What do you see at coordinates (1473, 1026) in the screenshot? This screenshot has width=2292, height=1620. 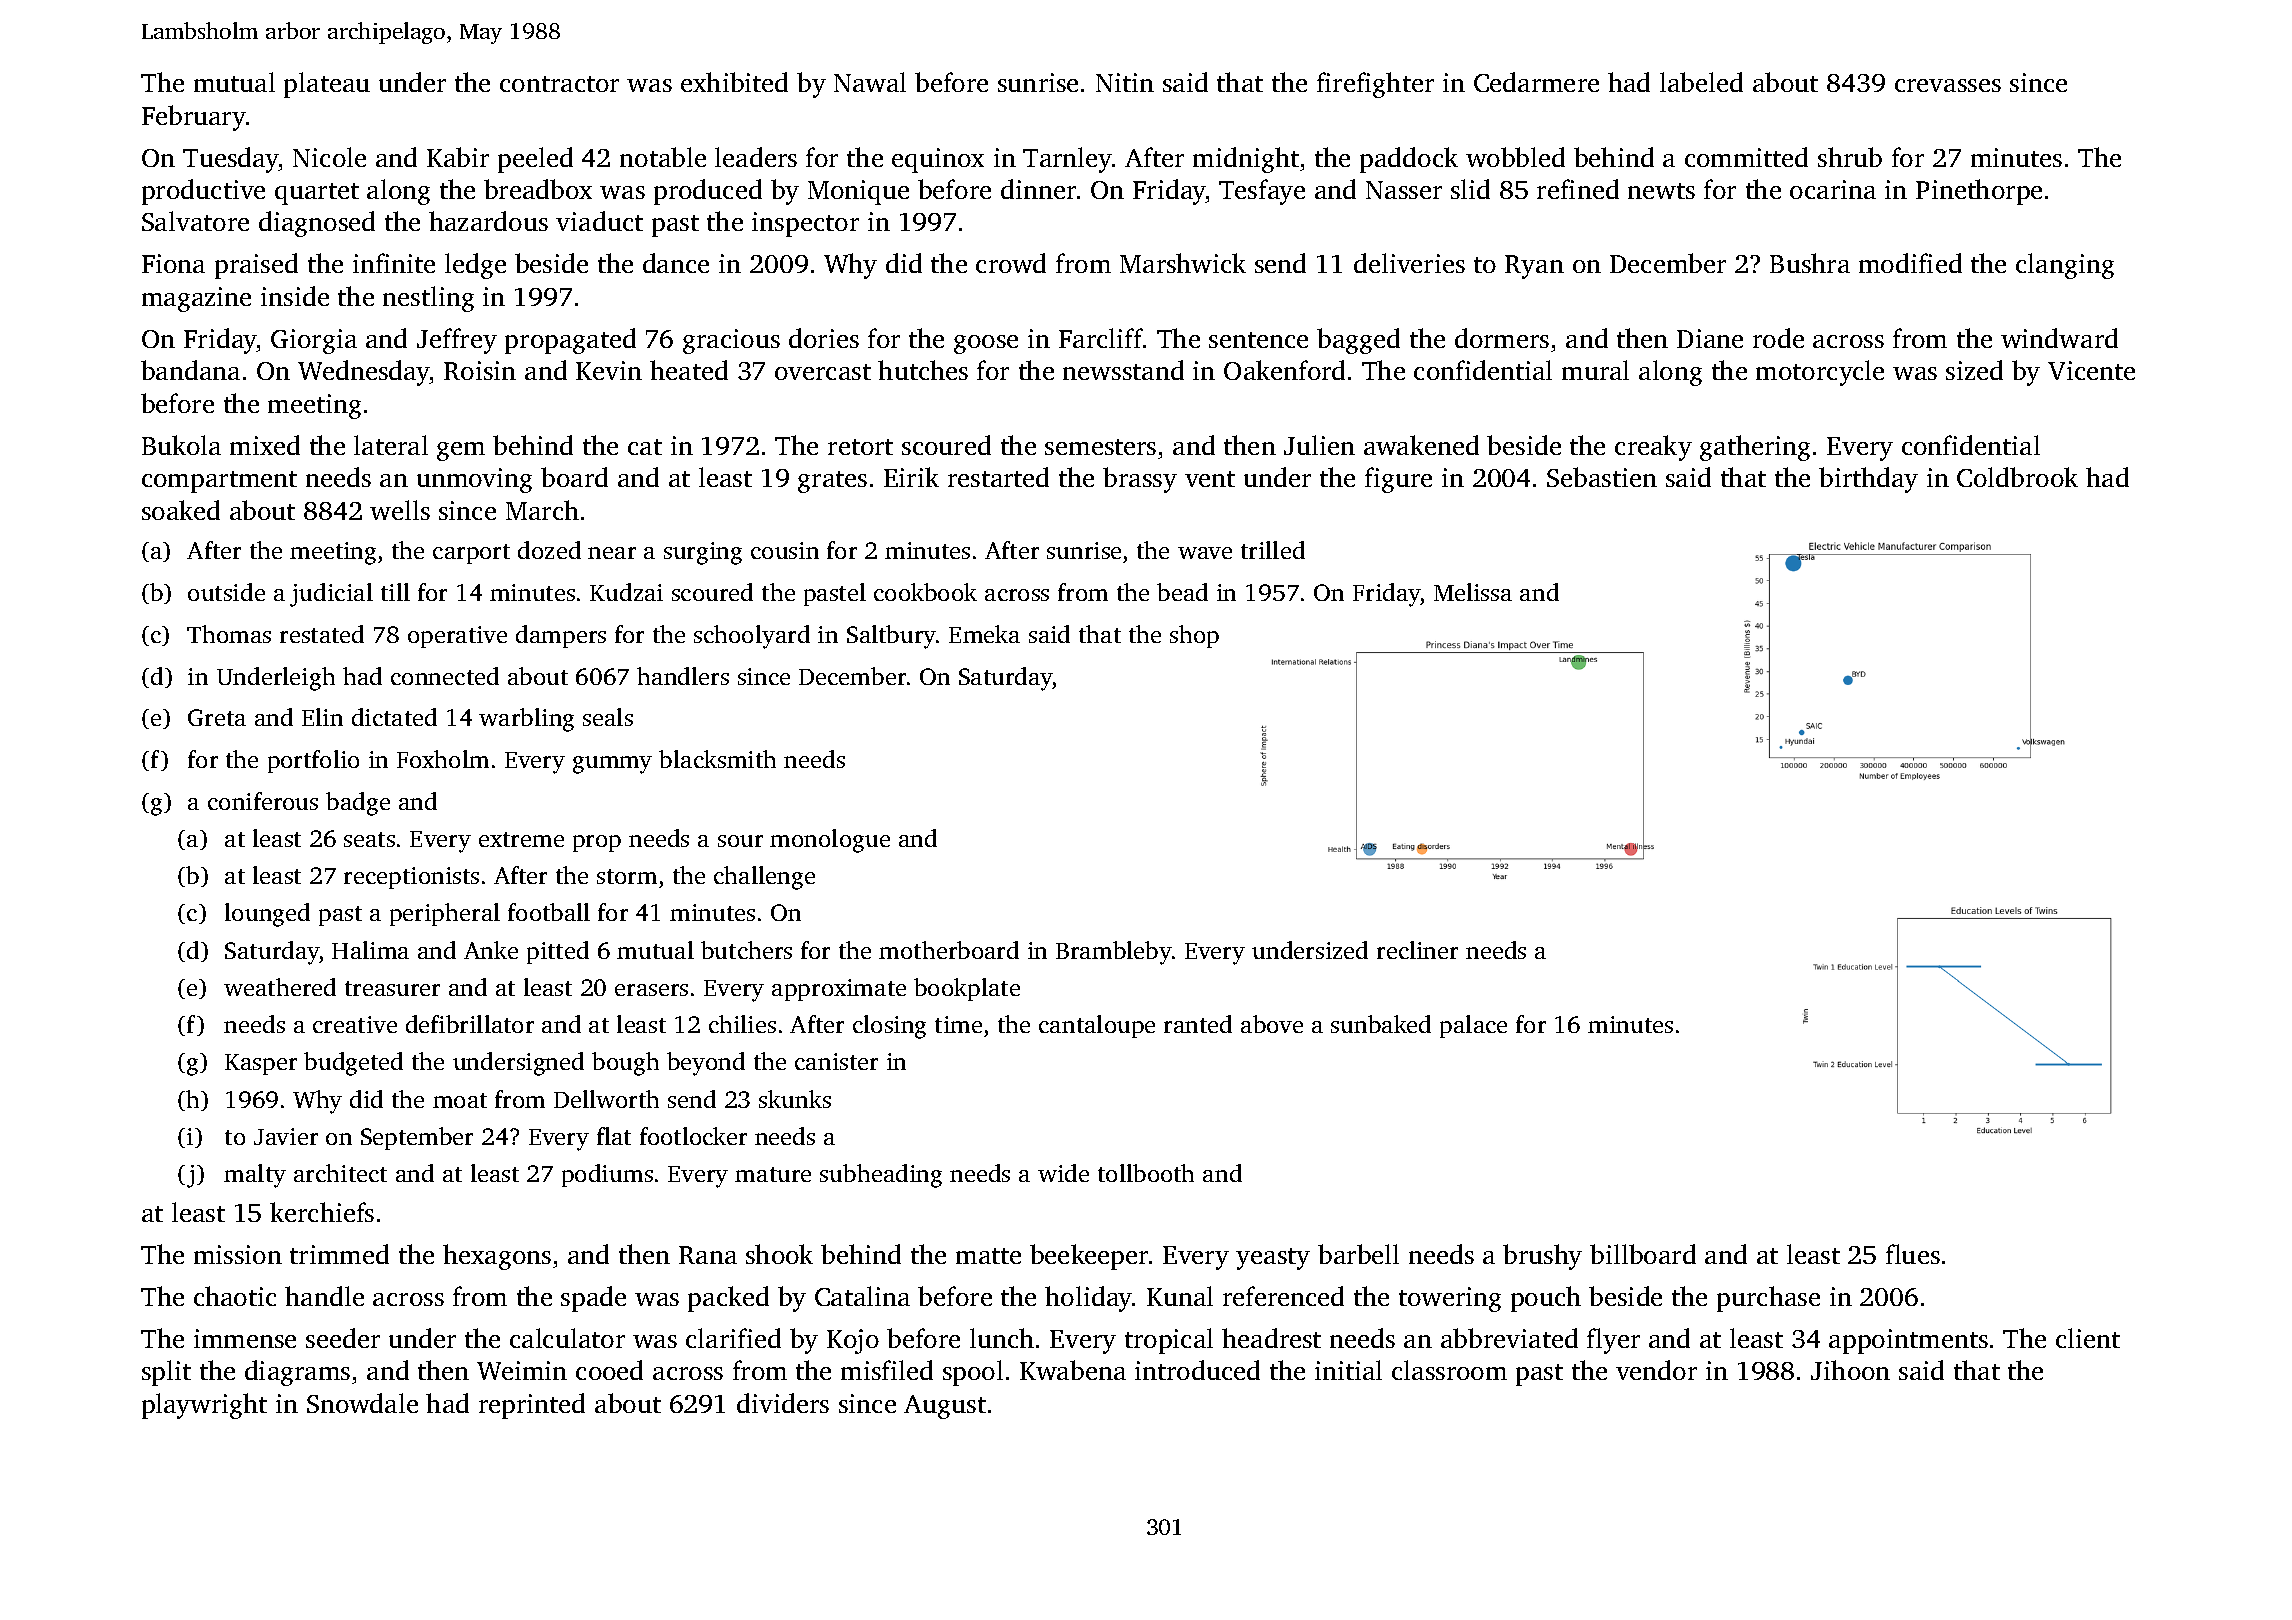 I see `palace` at bounding box center [1473, 1026].
